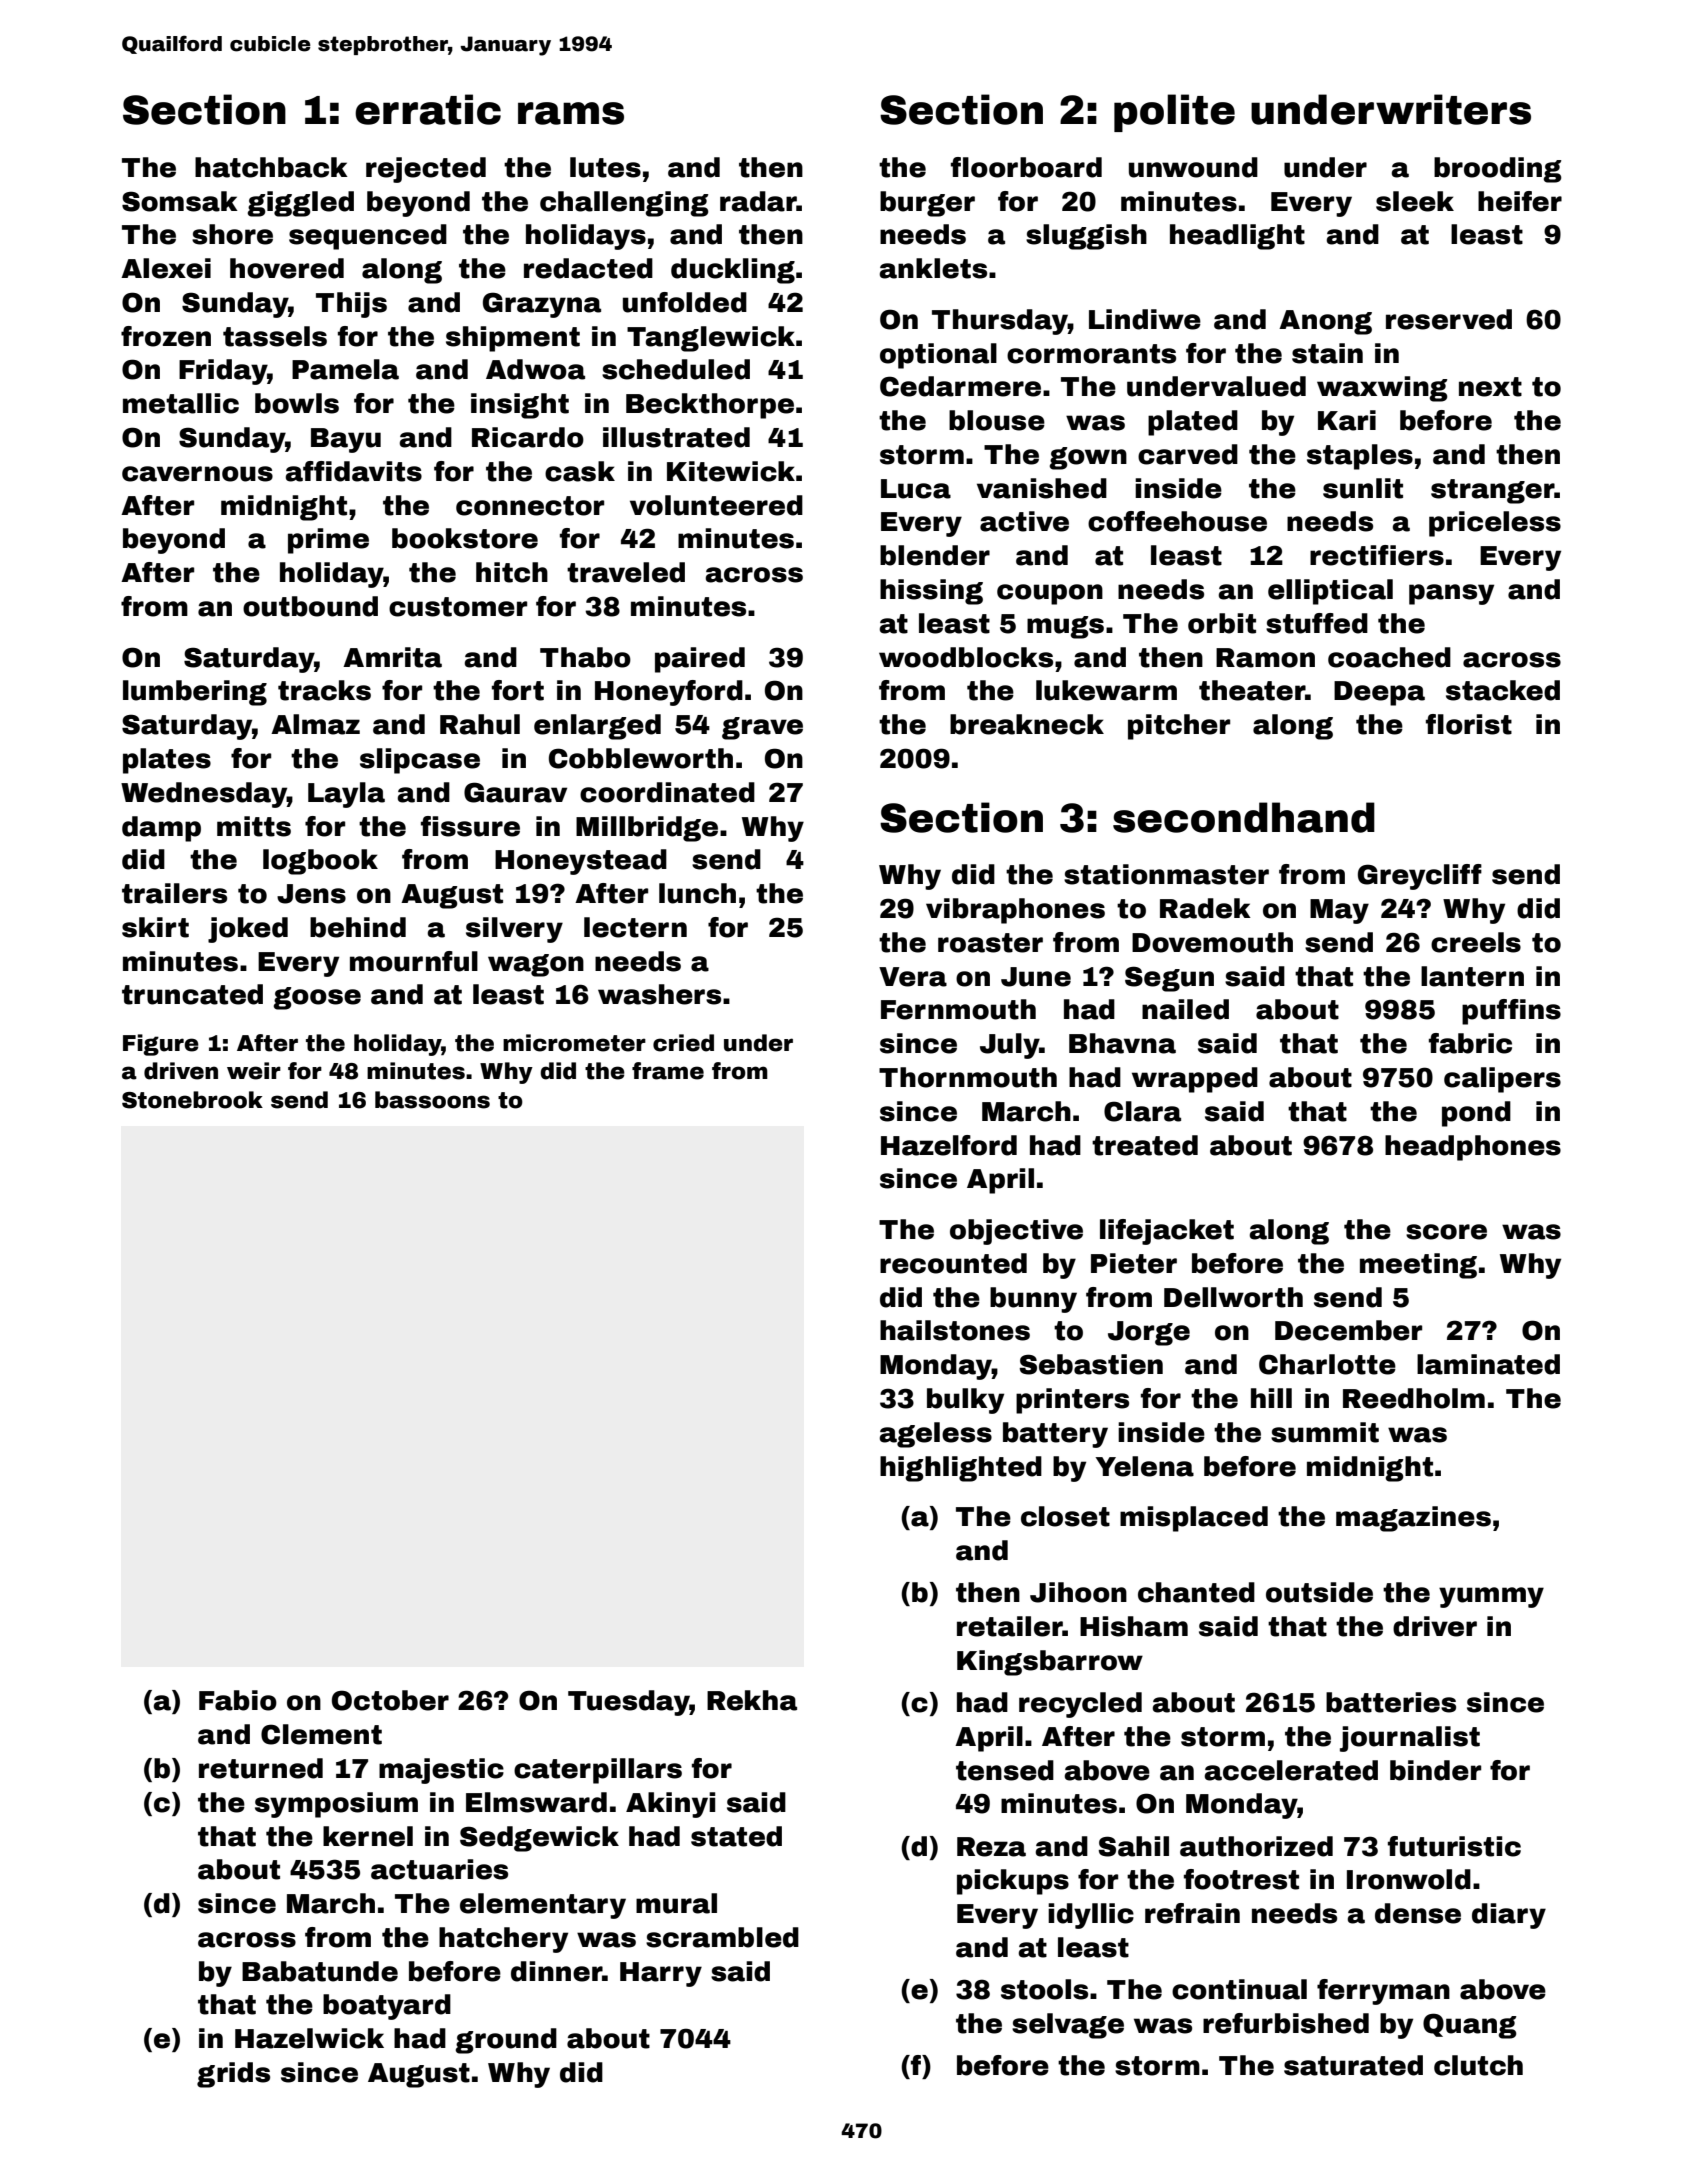  I want to click on polite, so click(1174, 113).
